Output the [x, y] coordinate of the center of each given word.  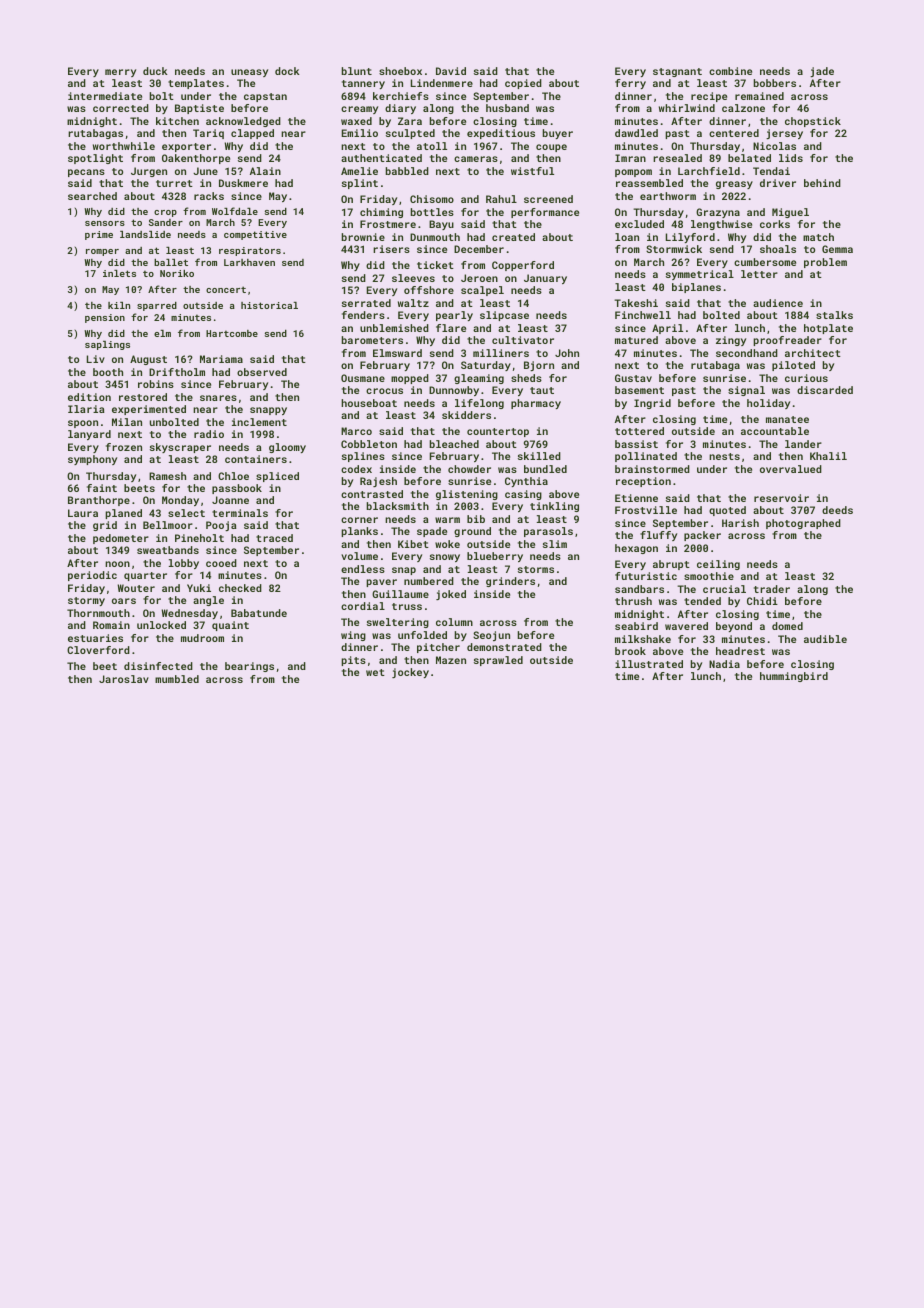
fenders [363, 315]
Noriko [177, 273]
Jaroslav [124, 679]
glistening [467, 495]
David [451, 71]
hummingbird [794, 677]
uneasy [249, 73]
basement [639, 390]
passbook [237, 489]
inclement [259, 422]
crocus [384, 391]
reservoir [781, 498]
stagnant [677, 72]
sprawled [498, 661]
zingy [731, 341]
